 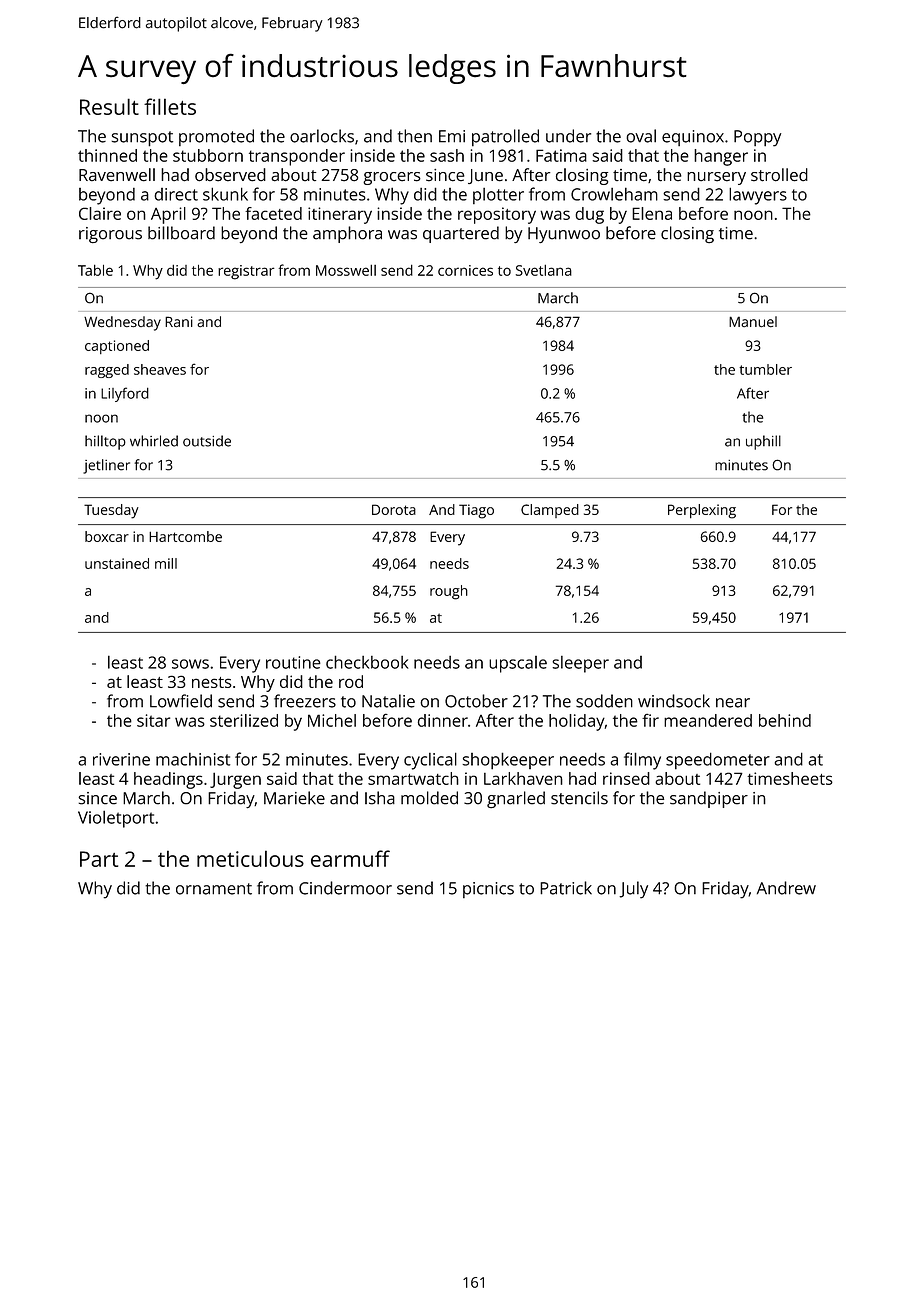 I want to click on Tiago, so click(x=476, y=511).
